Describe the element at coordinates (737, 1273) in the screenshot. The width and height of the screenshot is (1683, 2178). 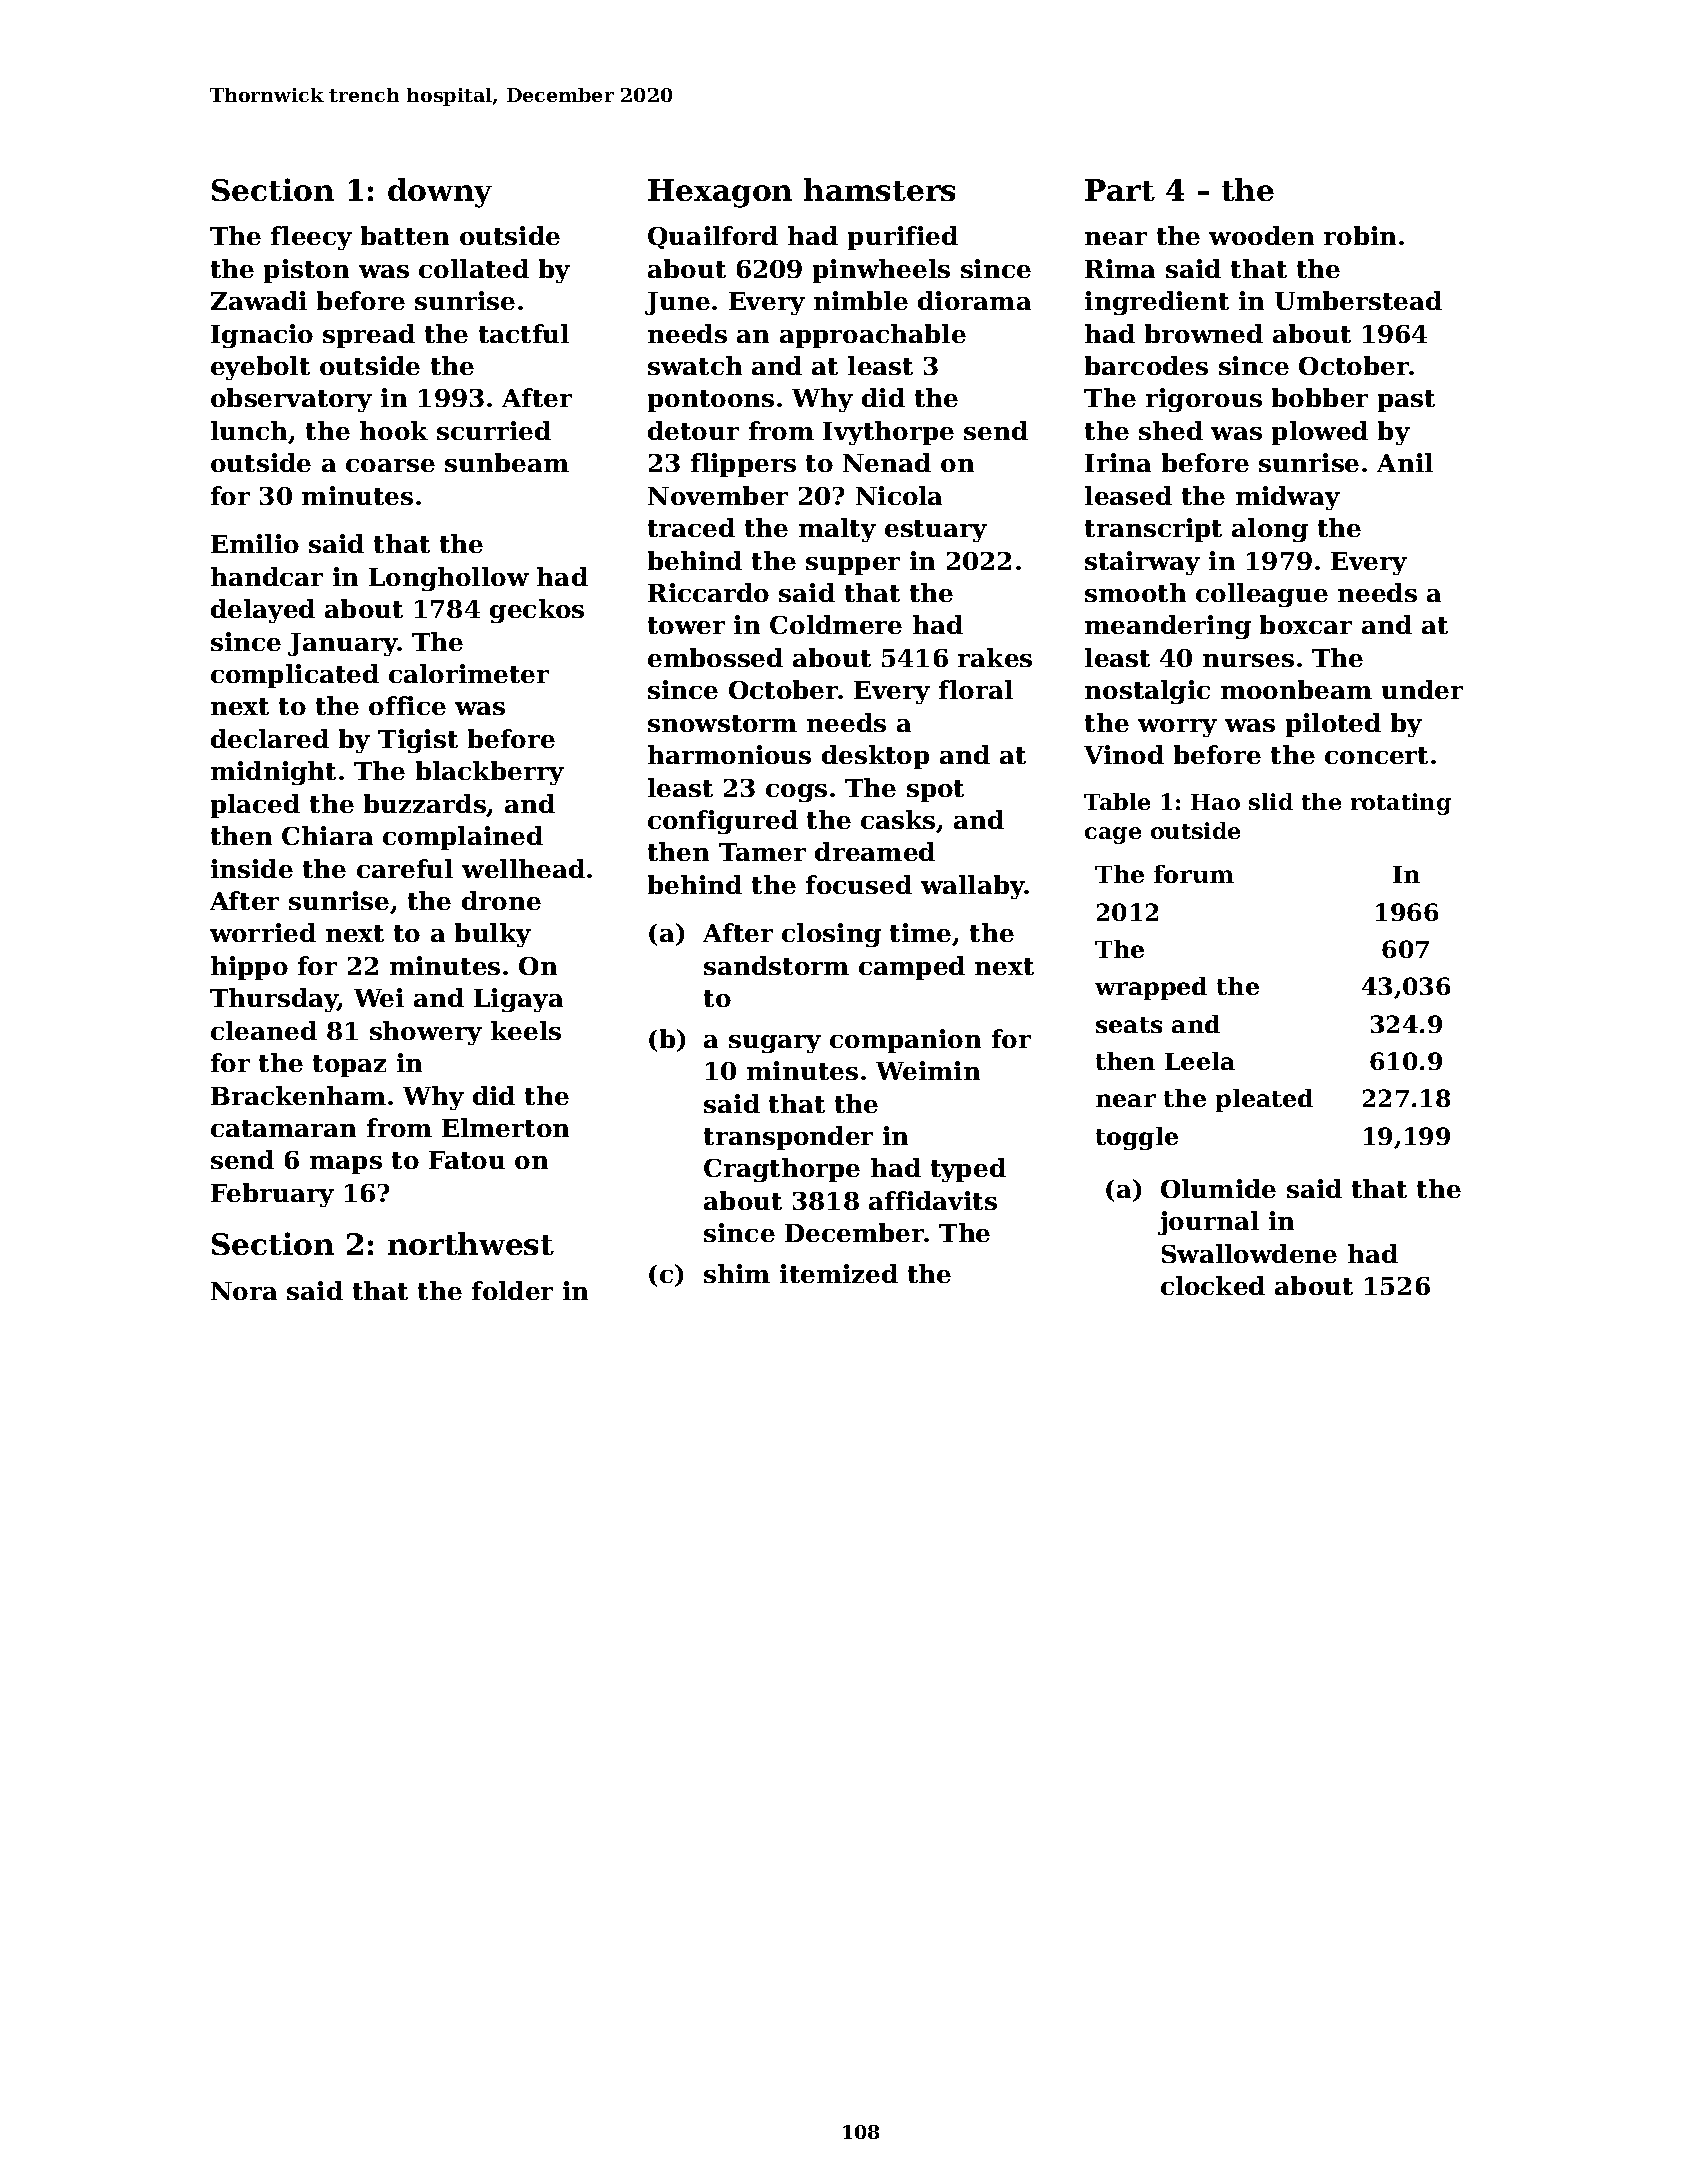
I see `shim` at that location.
